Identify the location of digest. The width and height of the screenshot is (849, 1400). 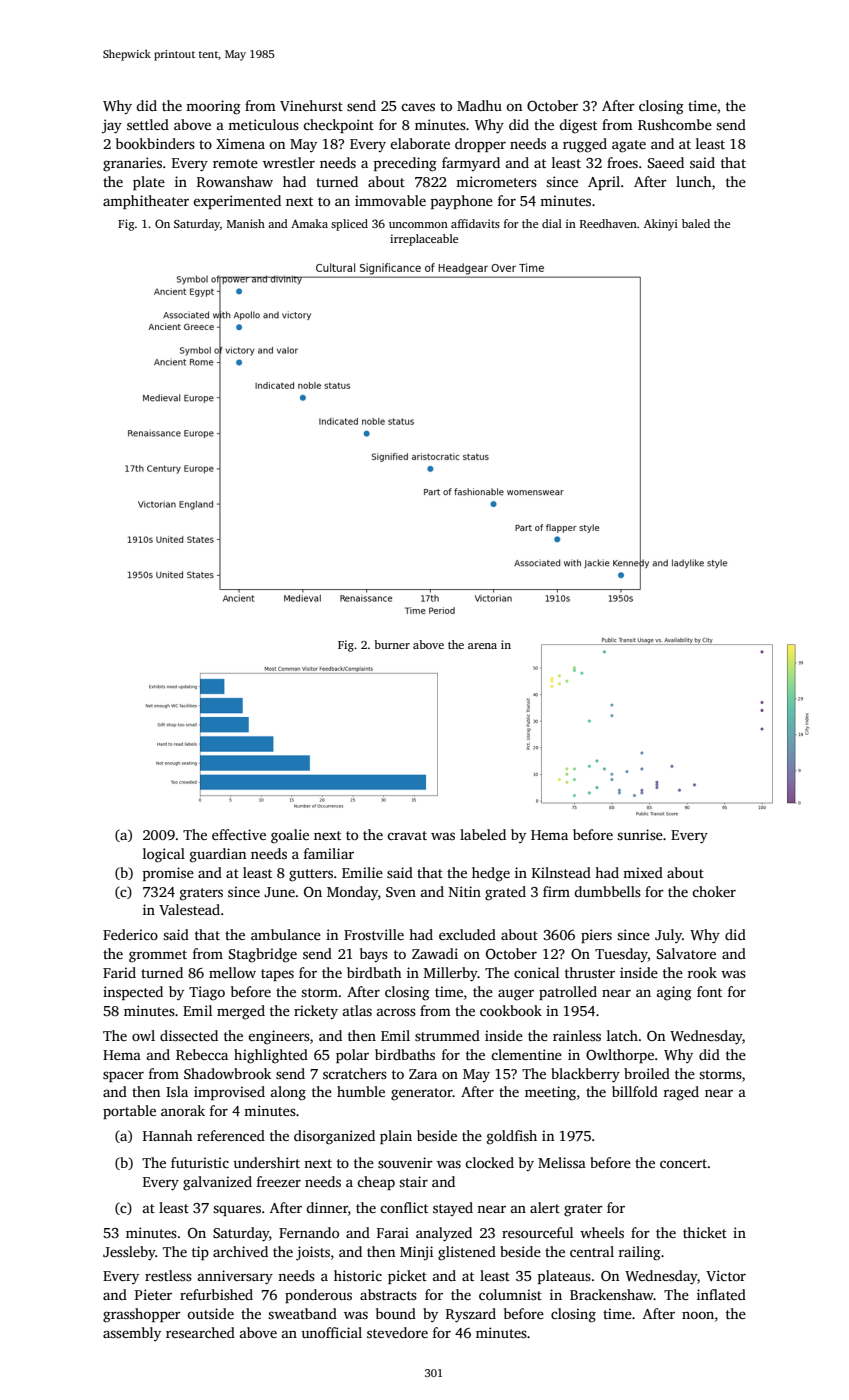
(578, 126).
